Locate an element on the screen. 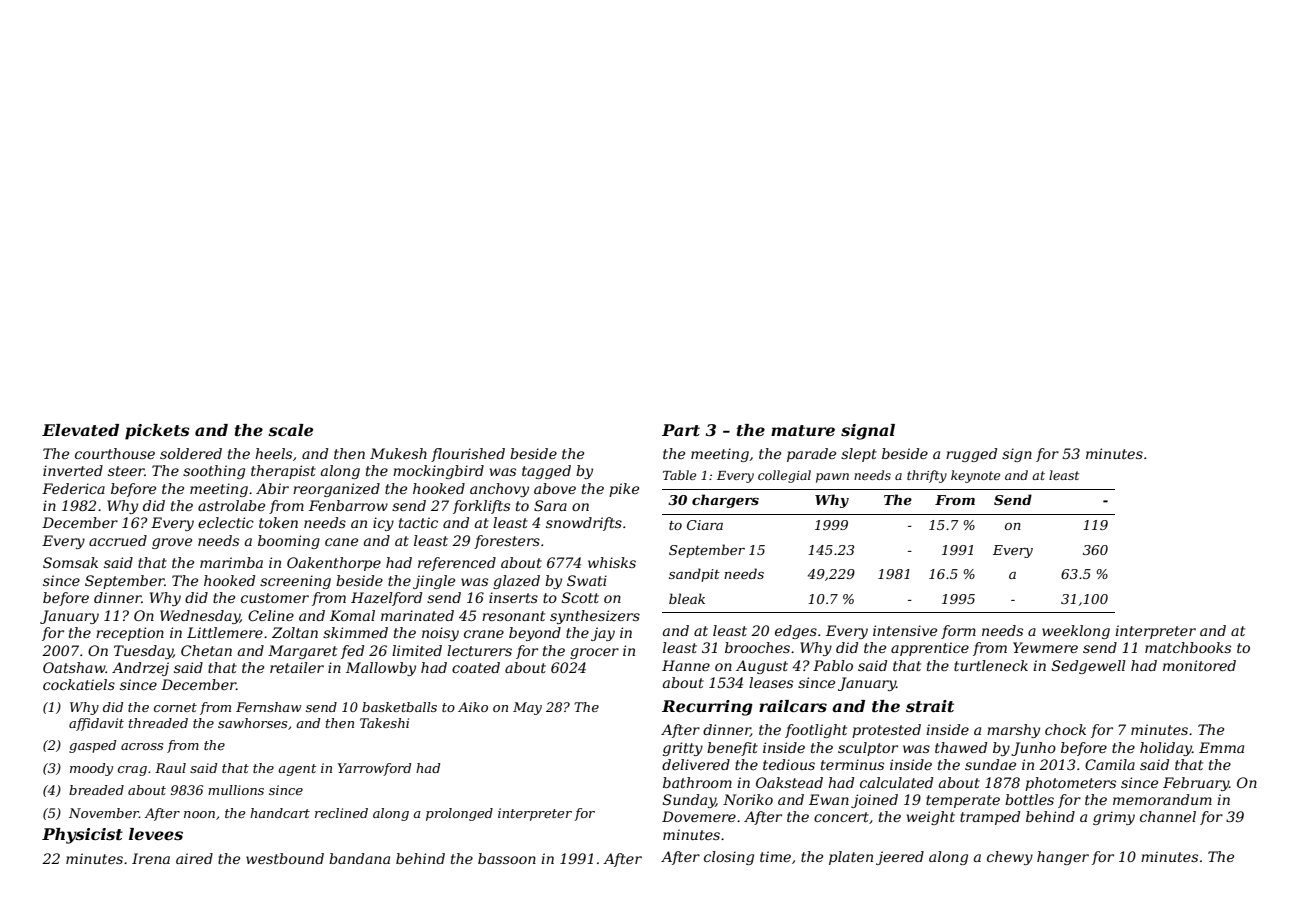 This screenshot has width=1308, height=924. parade is located at coordinates (811, 455).
